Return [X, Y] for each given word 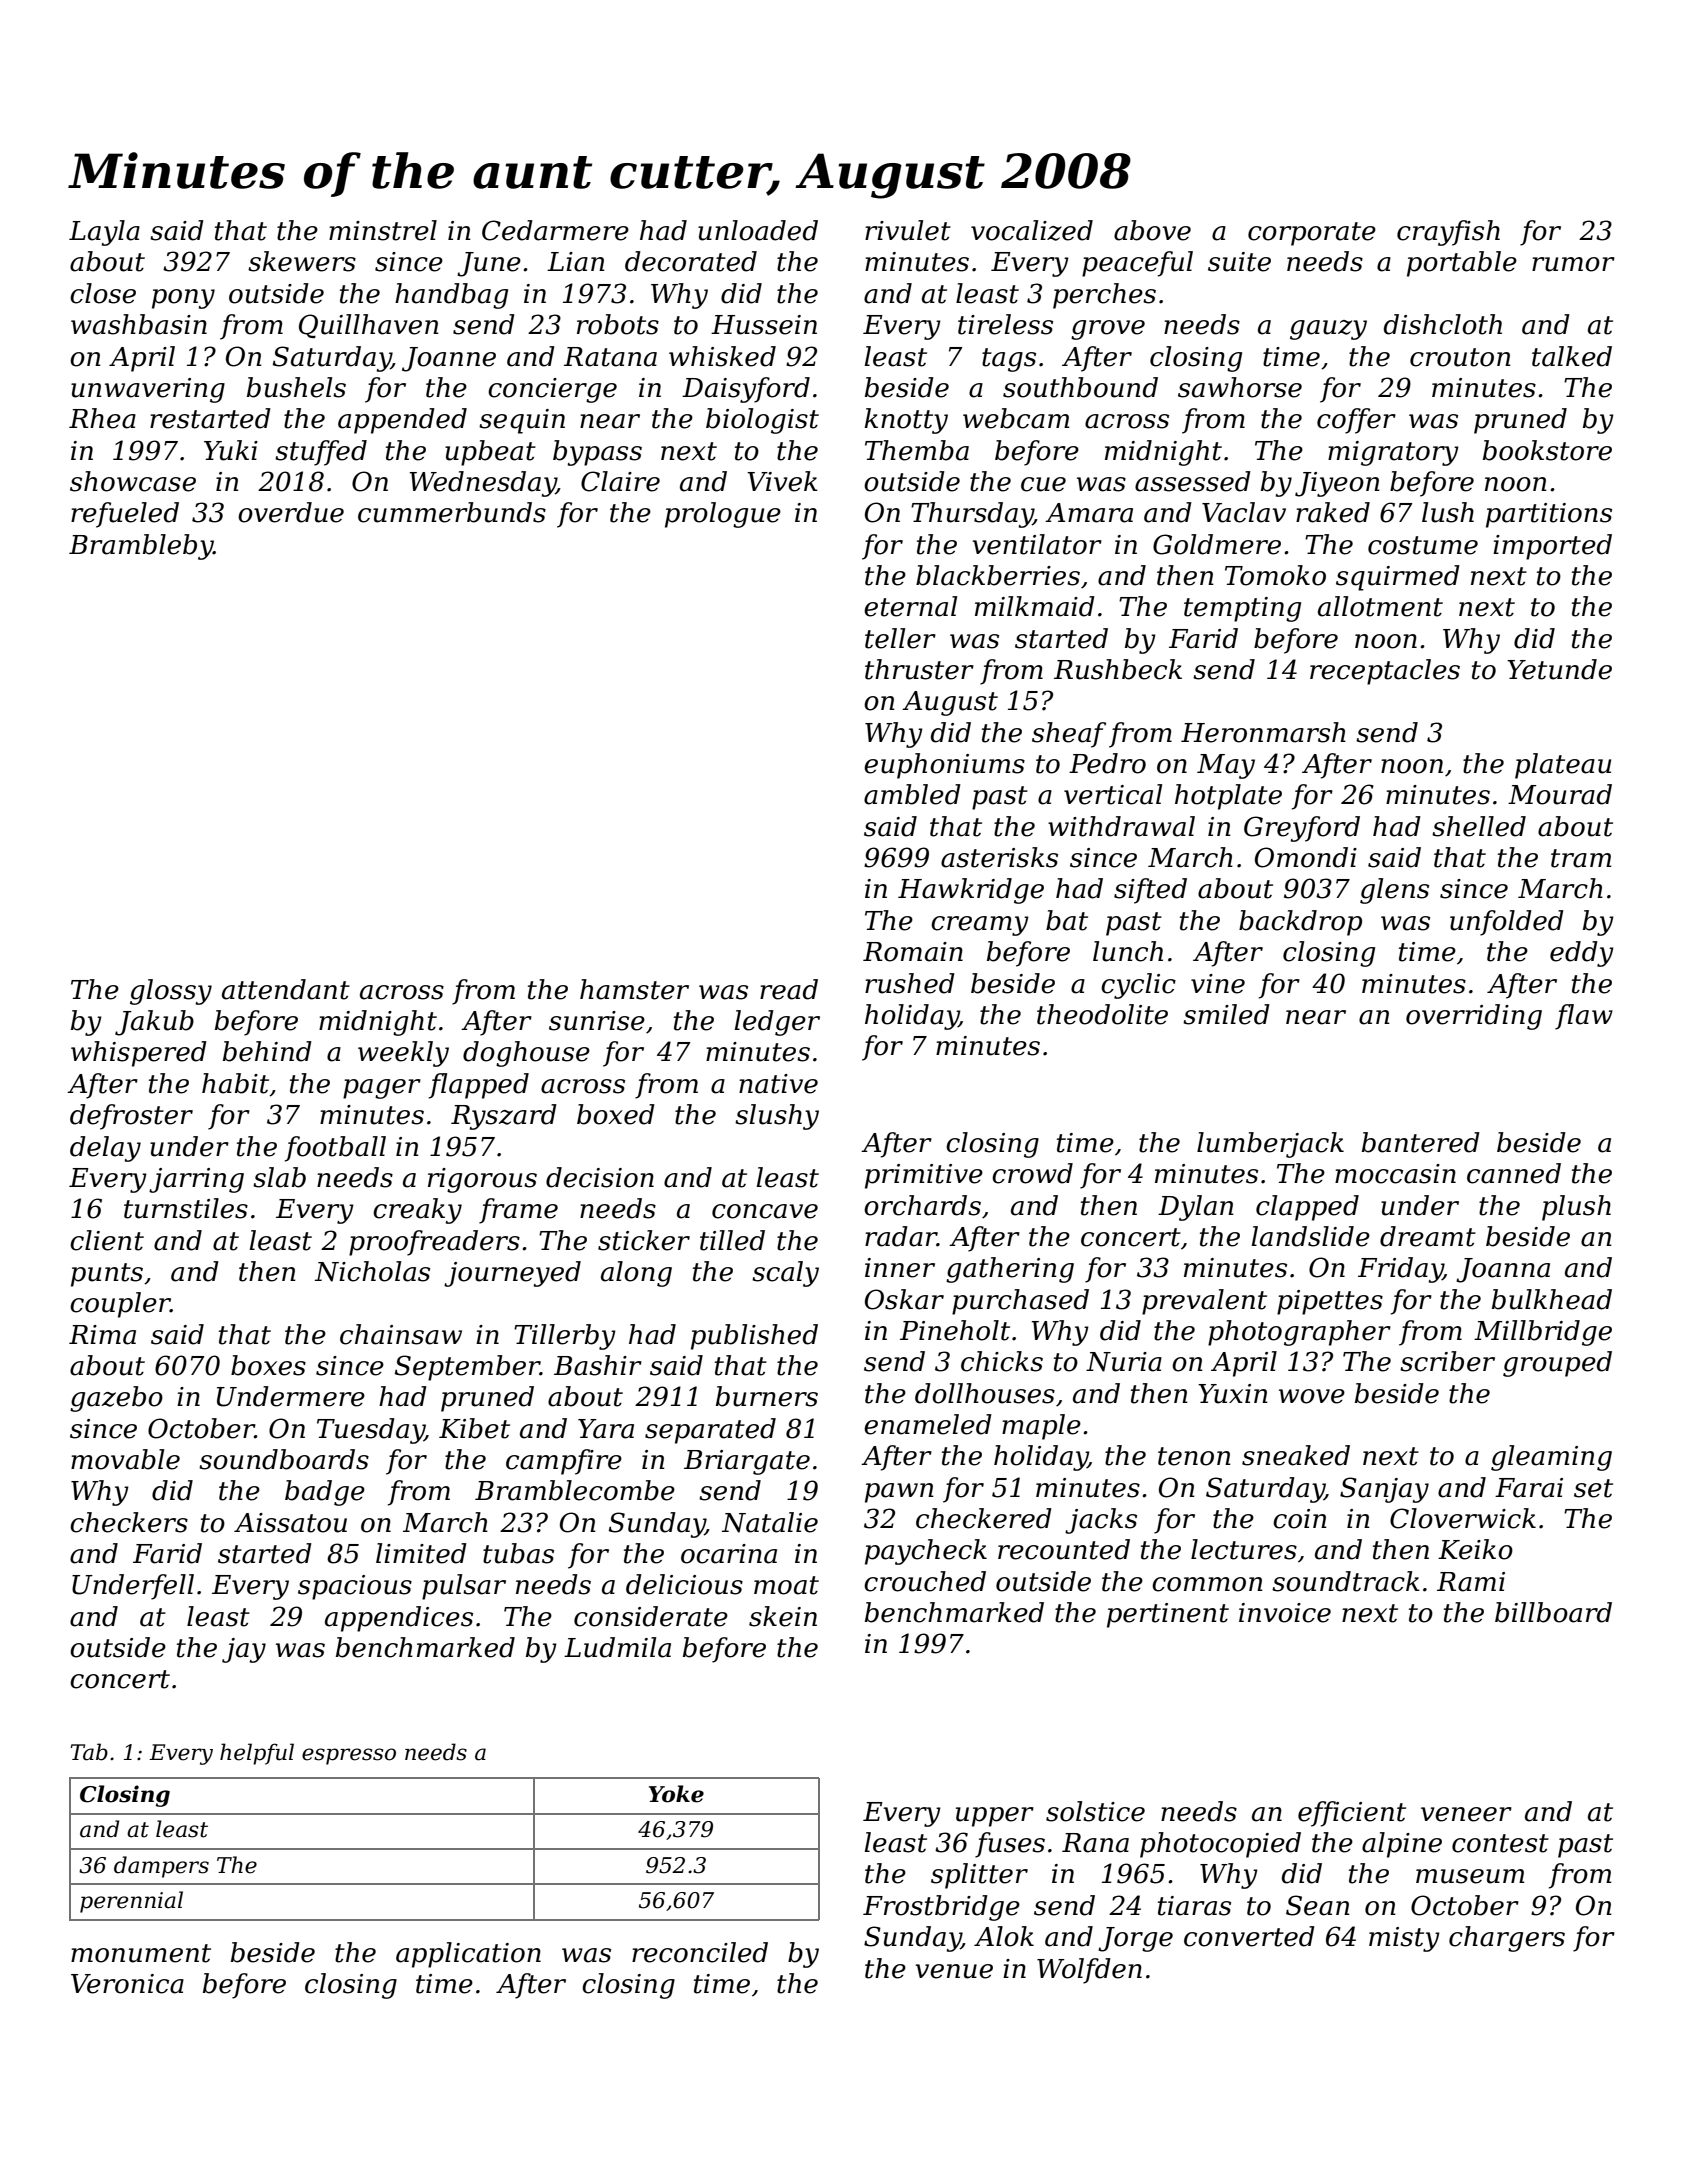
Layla [104, 233]
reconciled [700, 1952]
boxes [268, 1365]
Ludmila [617, 1647]
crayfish [1448, 233]
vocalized [1032, 230]
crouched [925, 1581]
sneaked [1296, 1455]
